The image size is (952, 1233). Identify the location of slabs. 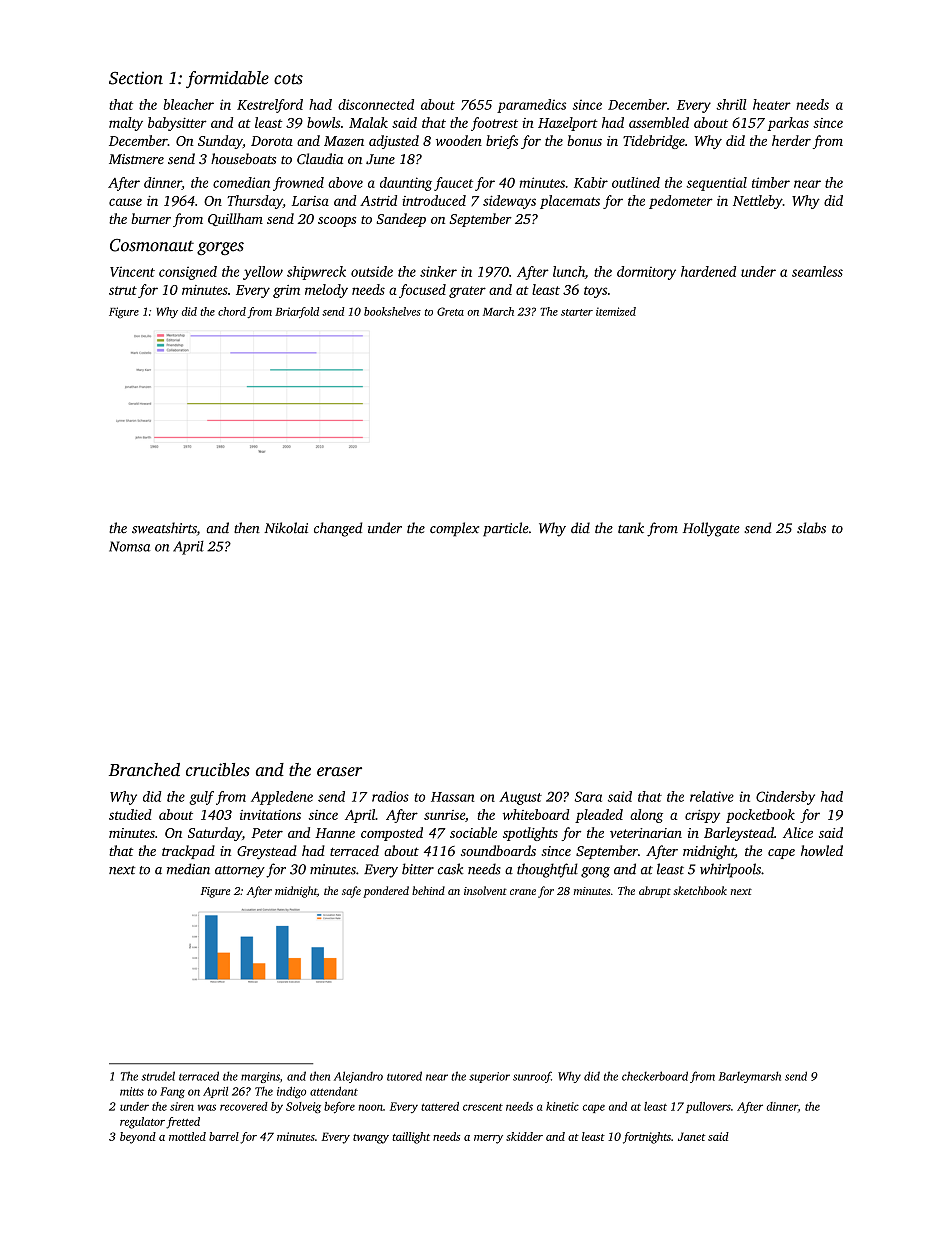
(811, 528).
